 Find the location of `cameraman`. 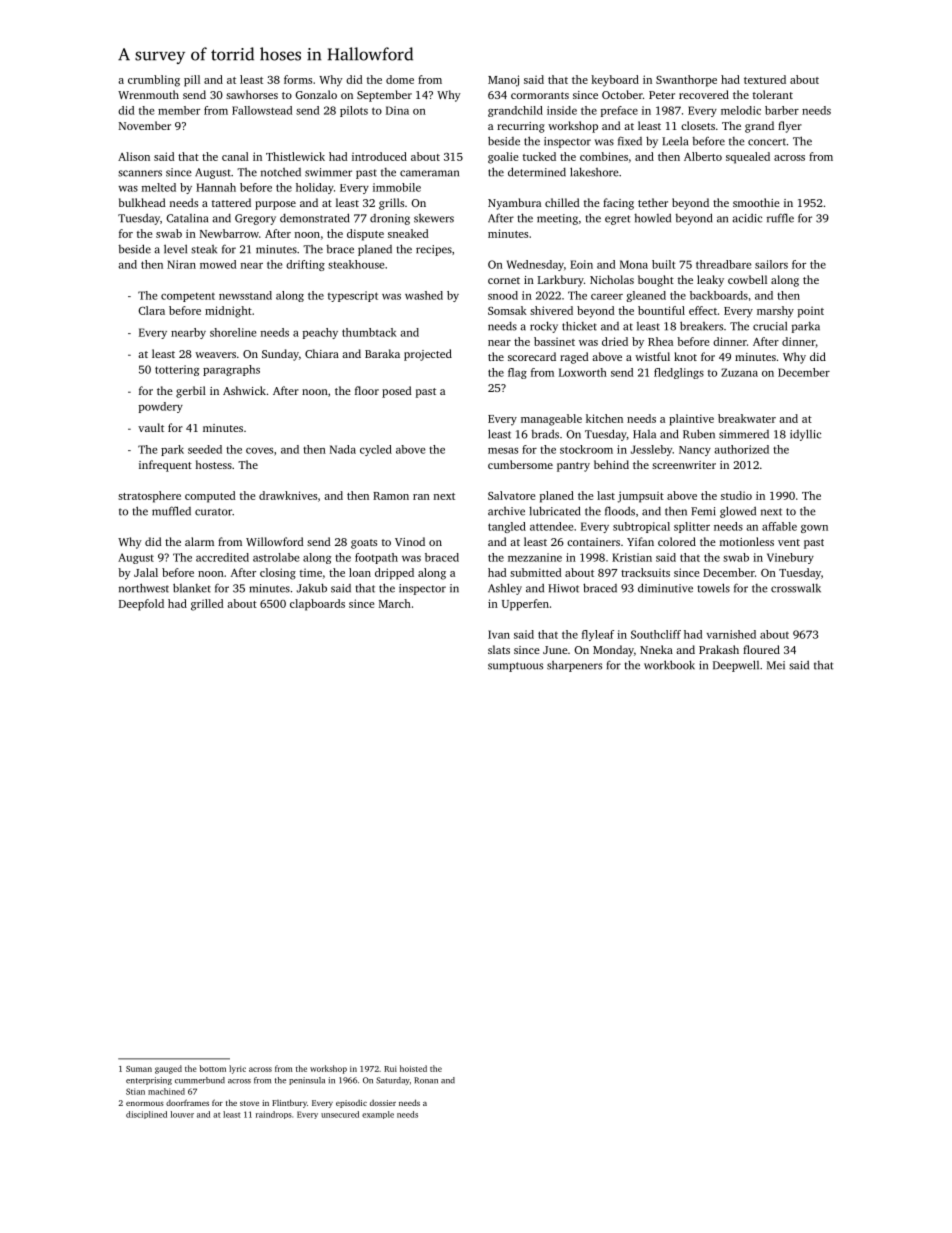

cameraman is located at coordinates (429, 173).
